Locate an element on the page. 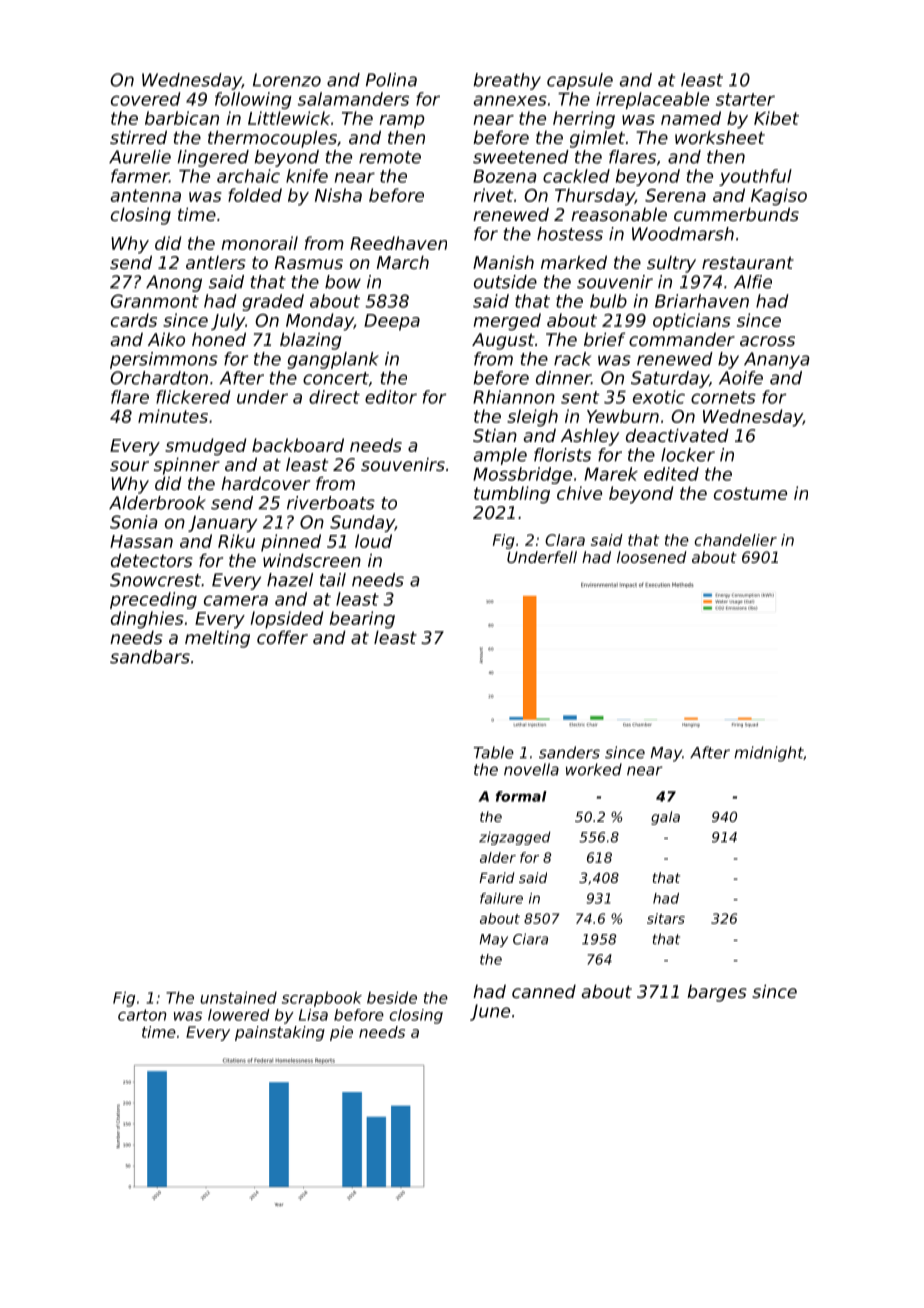 The height and width of the image is (1308, 924). carton is located at coordinates (142, 1015).
